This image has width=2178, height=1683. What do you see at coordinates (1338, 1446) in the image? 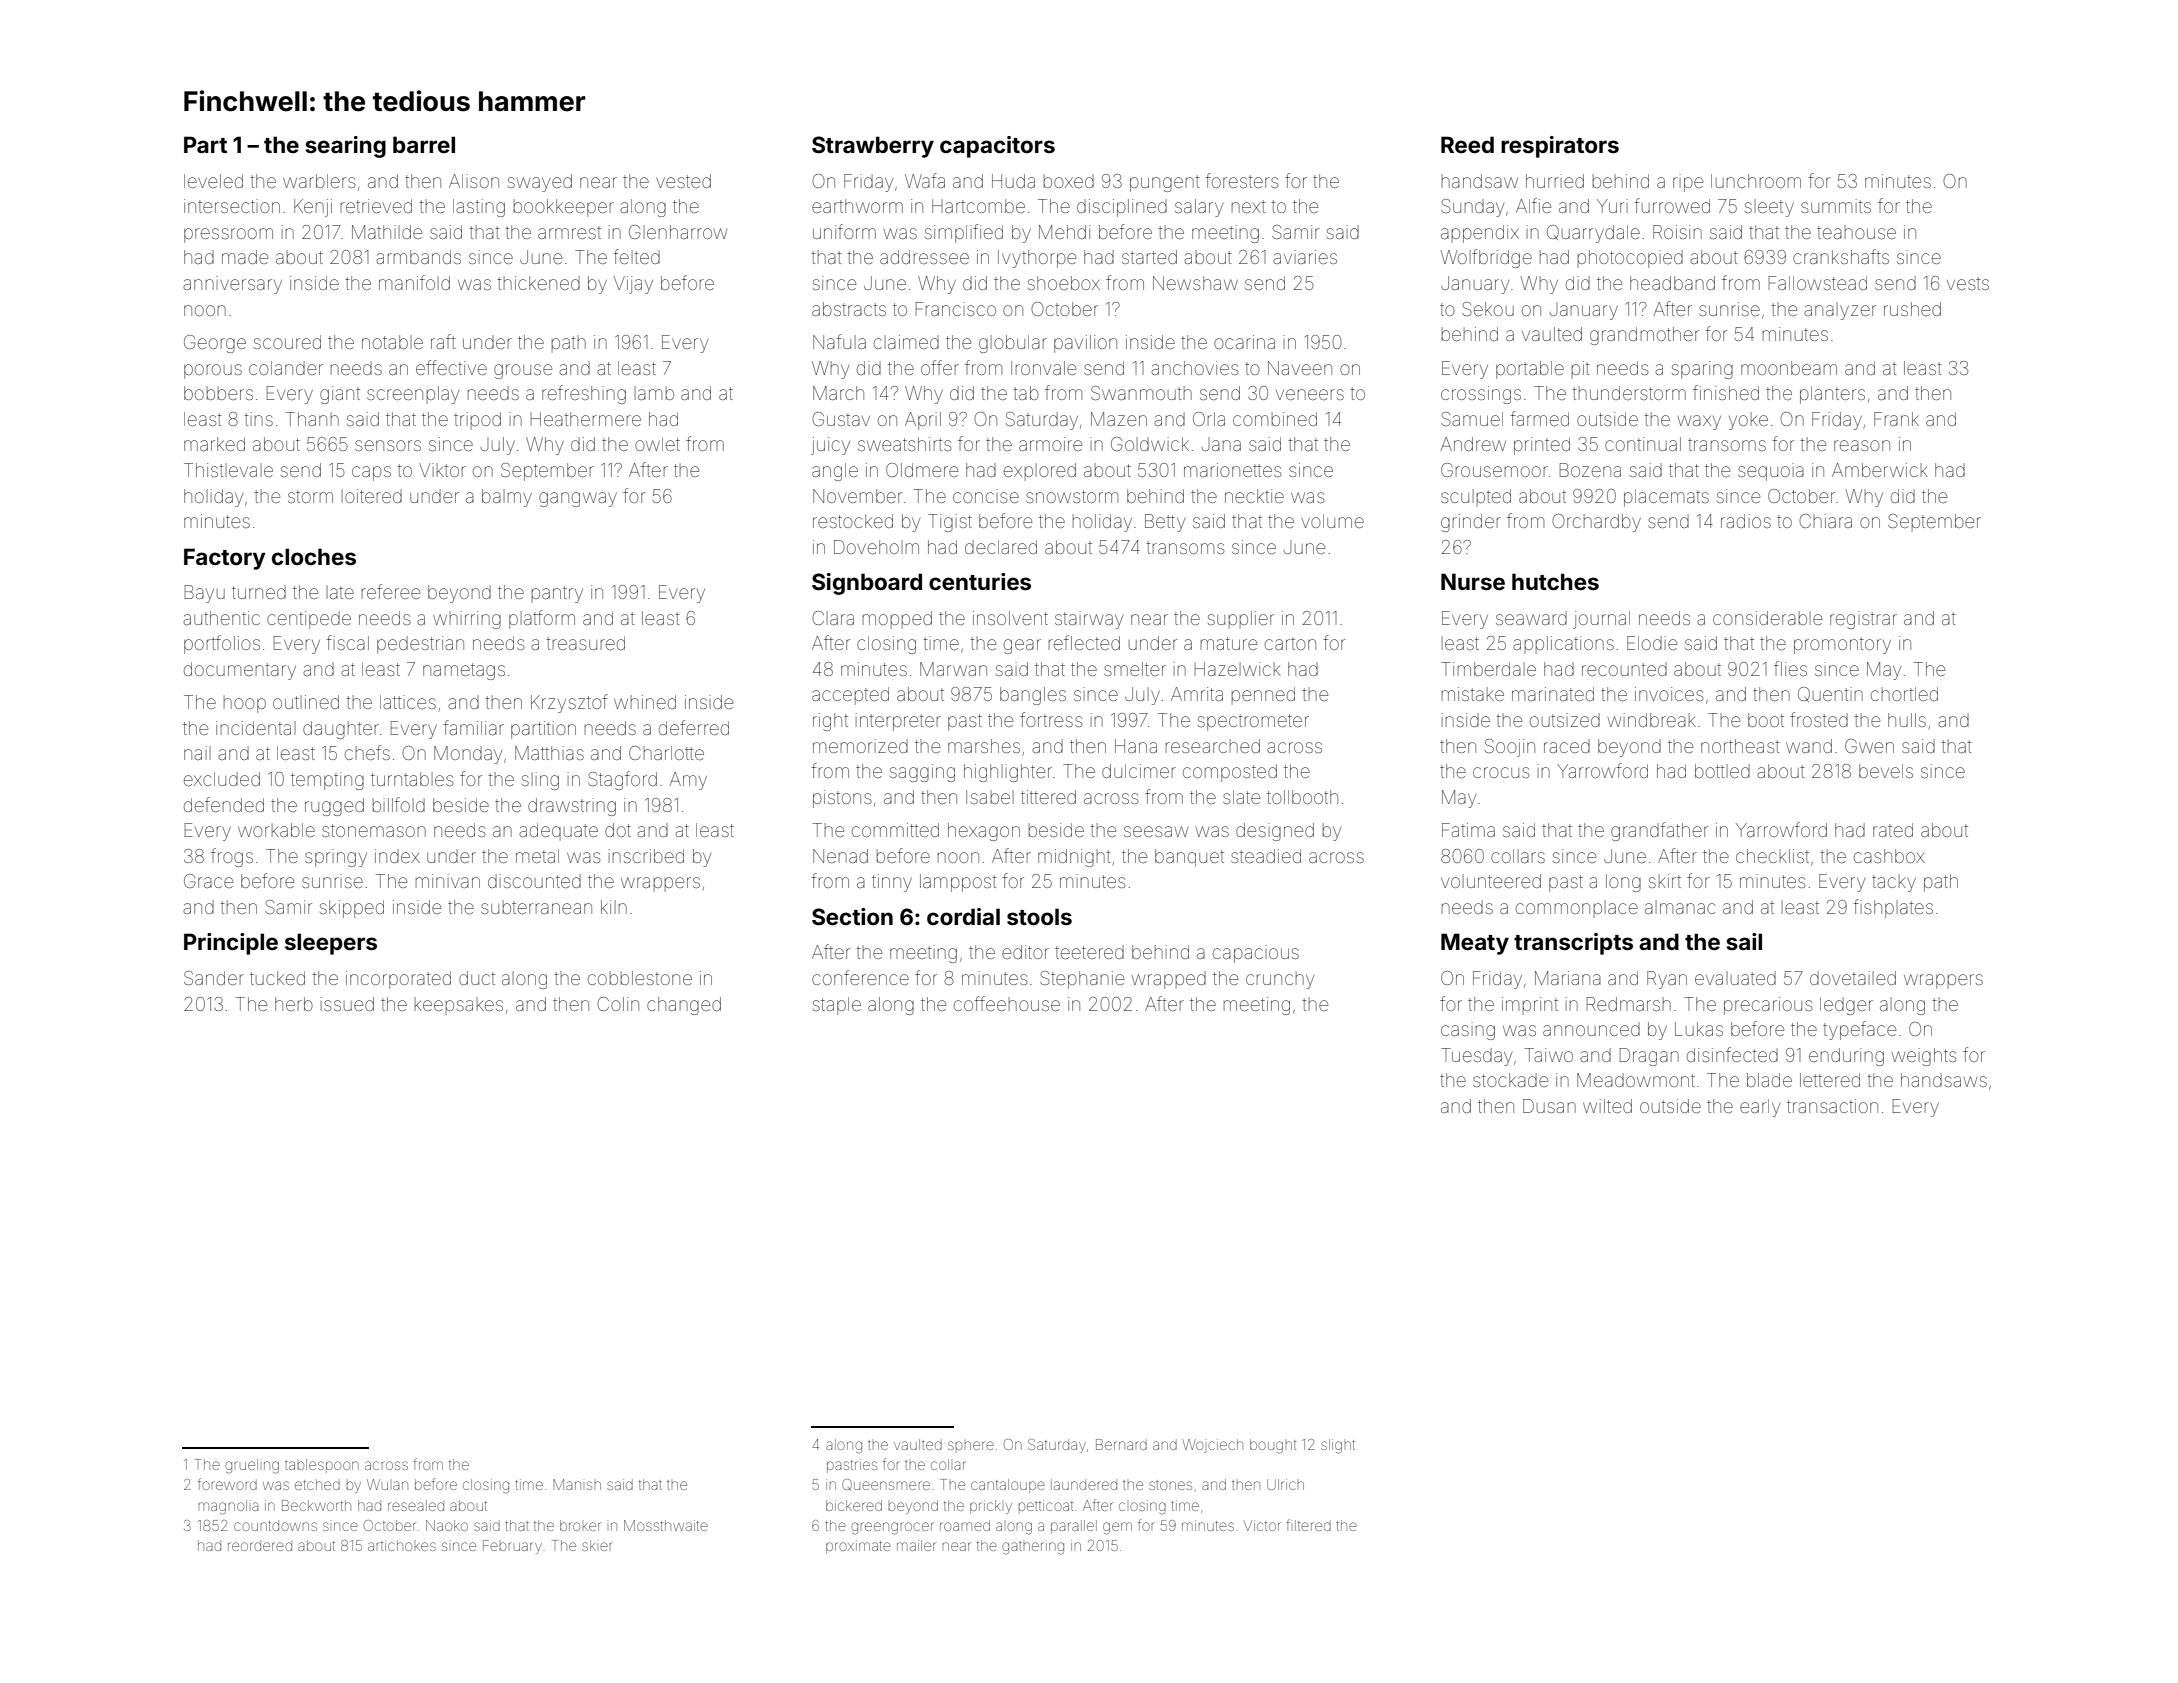
I see `slight` at bounding box center [1338, 1446].
